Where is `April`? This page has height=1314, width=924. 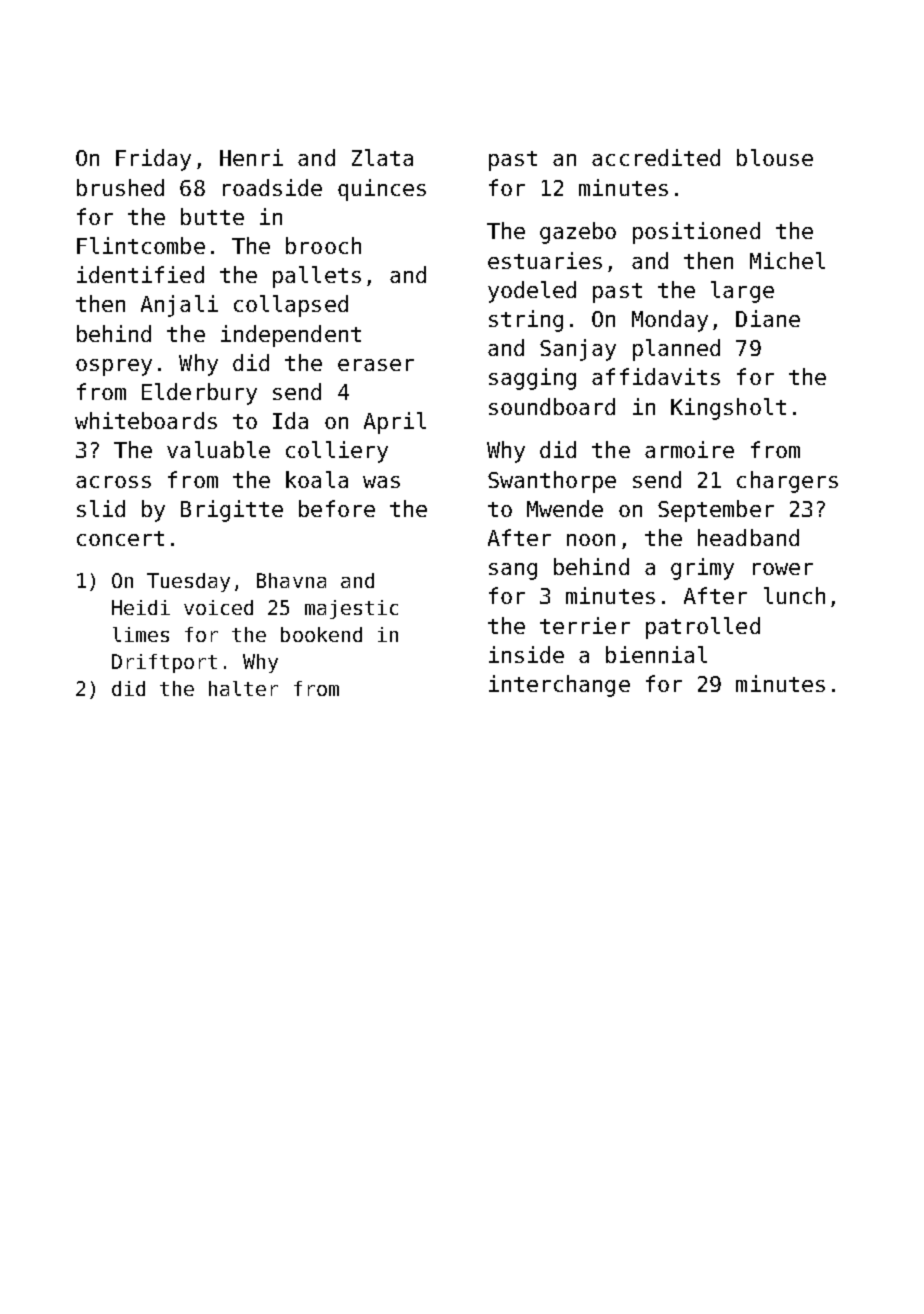
April is located at coordinates (395, 423).
